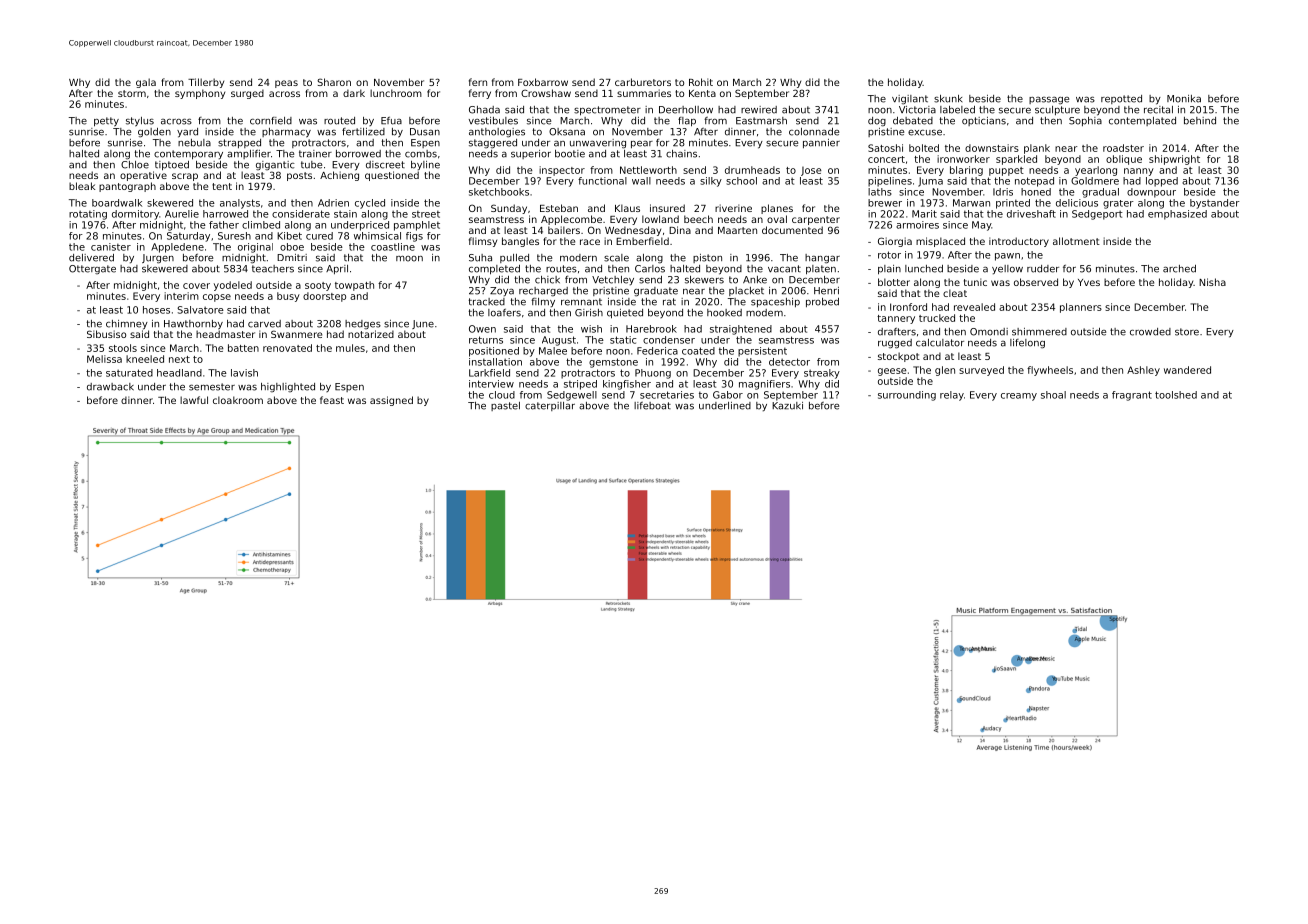 Image resolution: width=1308 pixels, height=924 pixels. What do you see at coordinates (625, 314) in the screenshot?
I see `quieted` at bounding box center [625, 314].
